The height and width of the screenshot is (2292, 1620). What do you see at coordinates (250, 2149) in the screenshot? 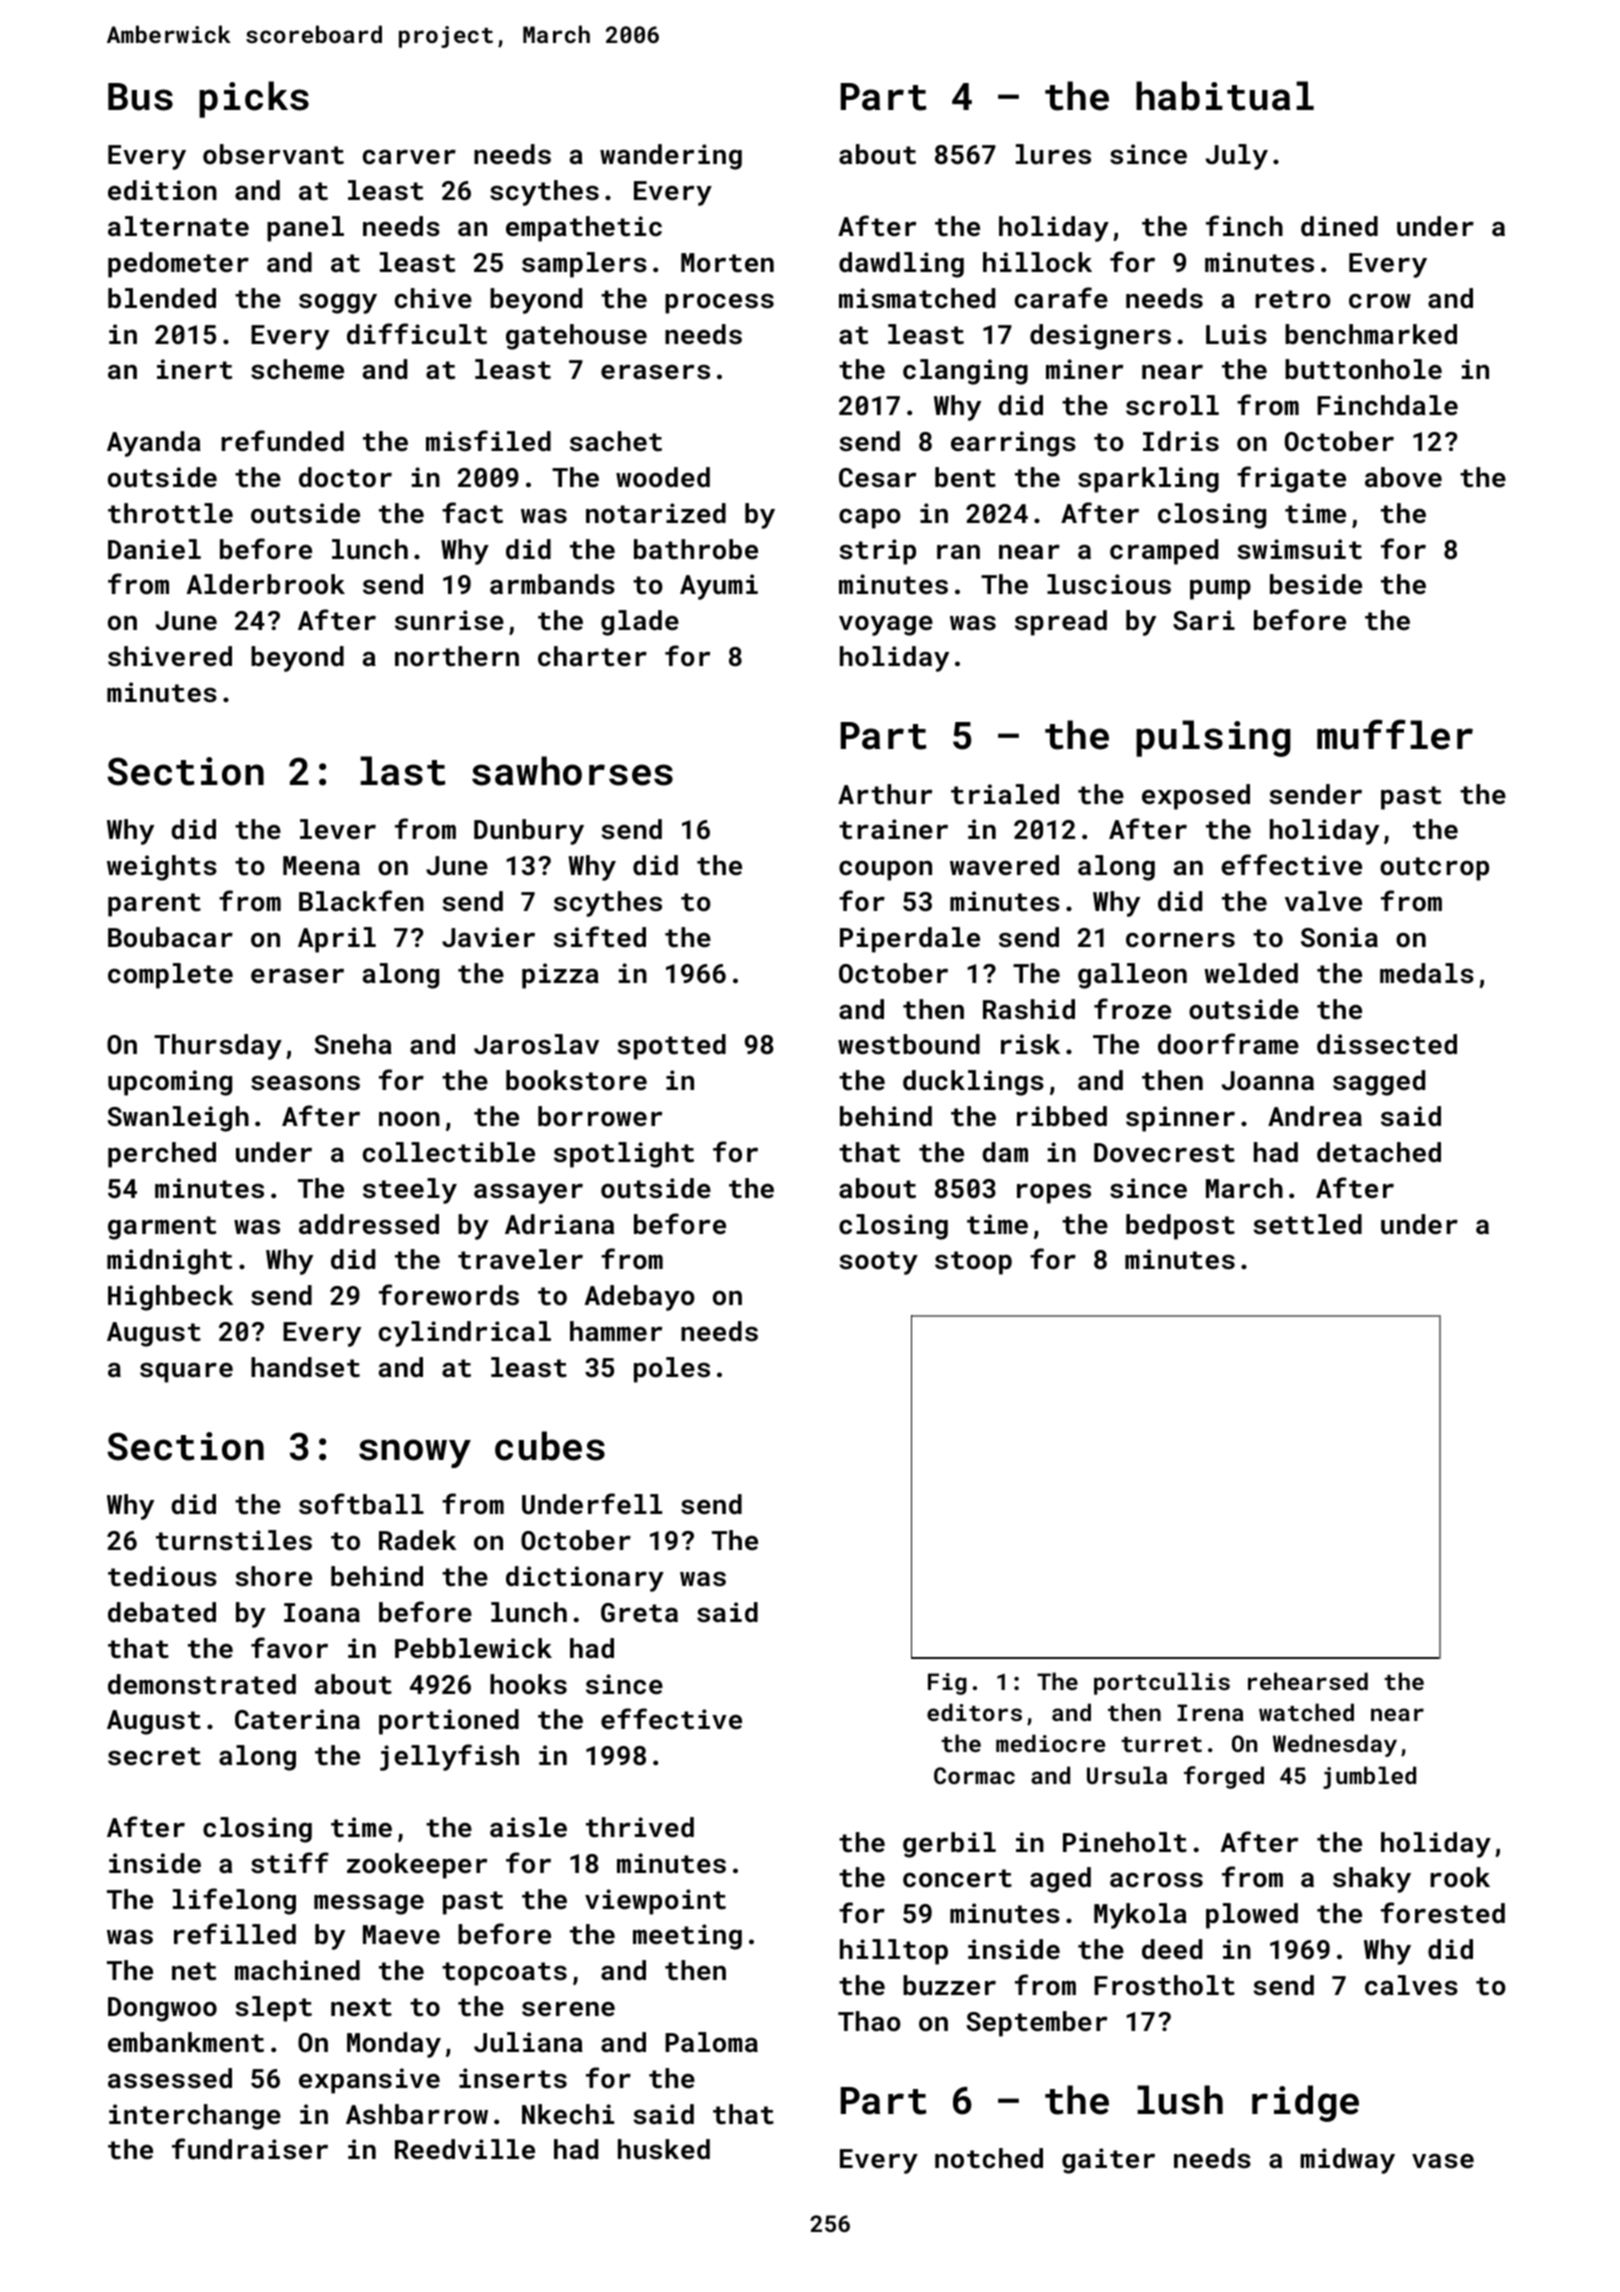
I see `fundraiser` at bounding box center [250, 2149].
